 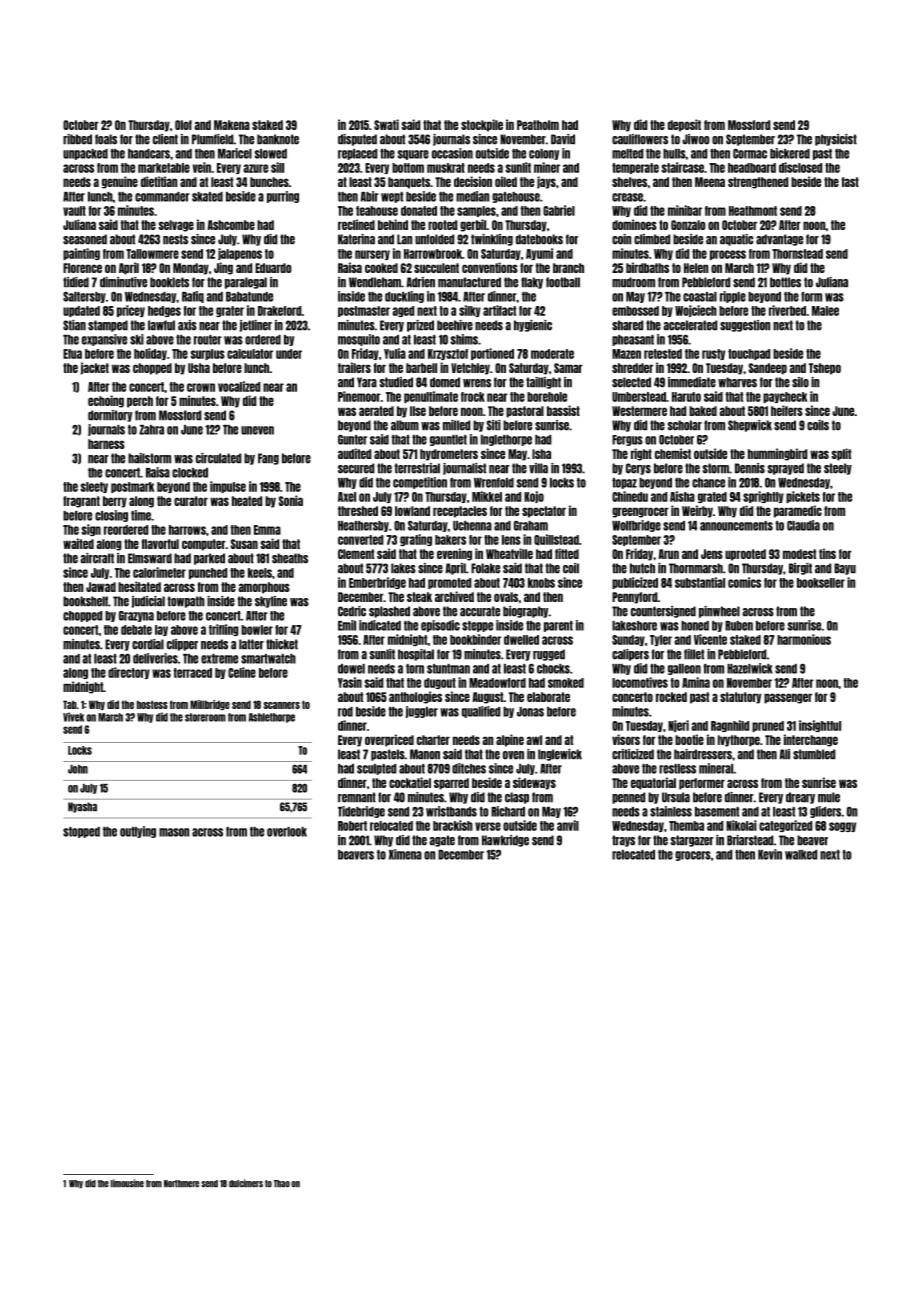 I want to click on physicist, so click(x=836, y=140).
